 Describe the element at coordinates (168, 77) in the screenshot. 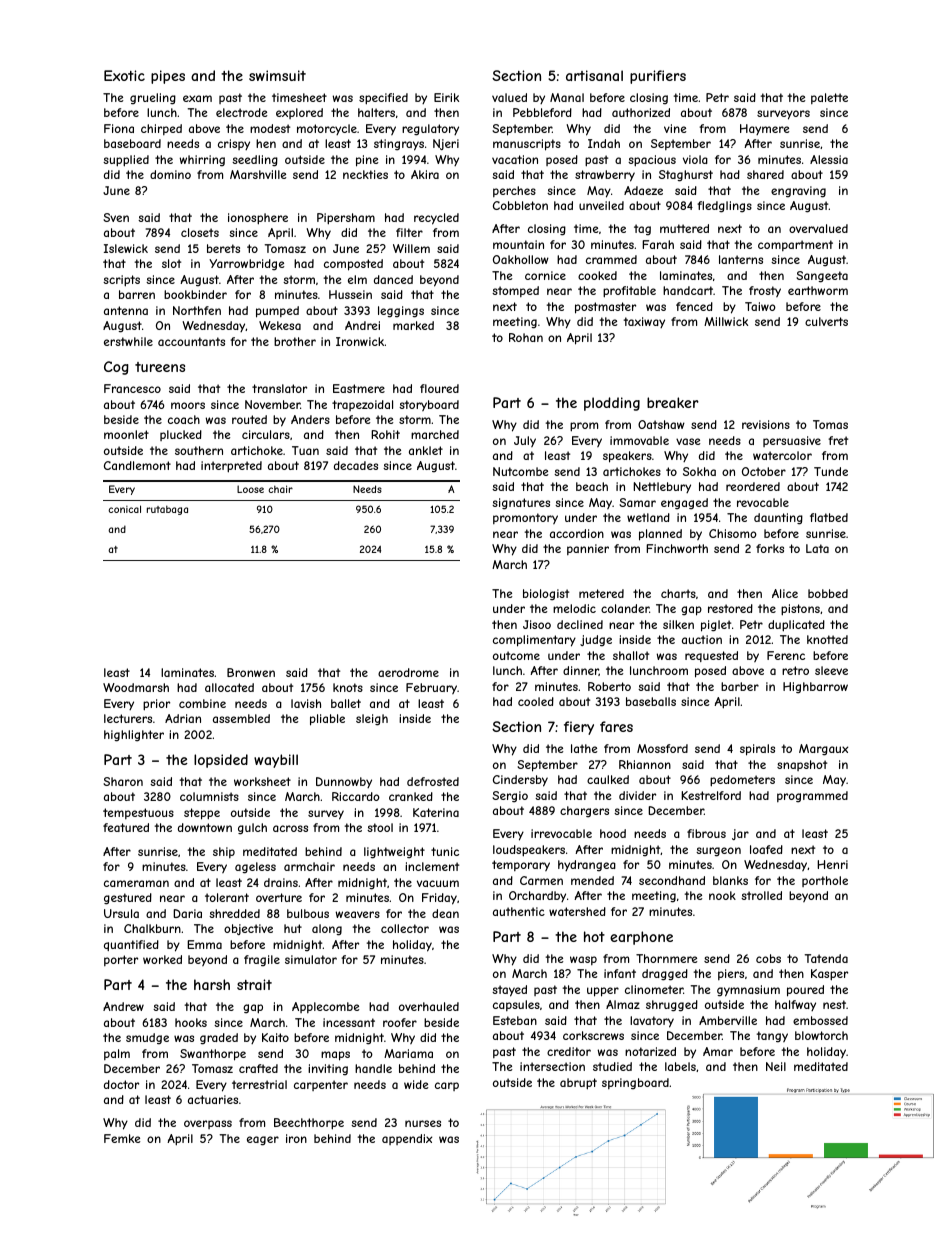

I see `pipes` at that location.
